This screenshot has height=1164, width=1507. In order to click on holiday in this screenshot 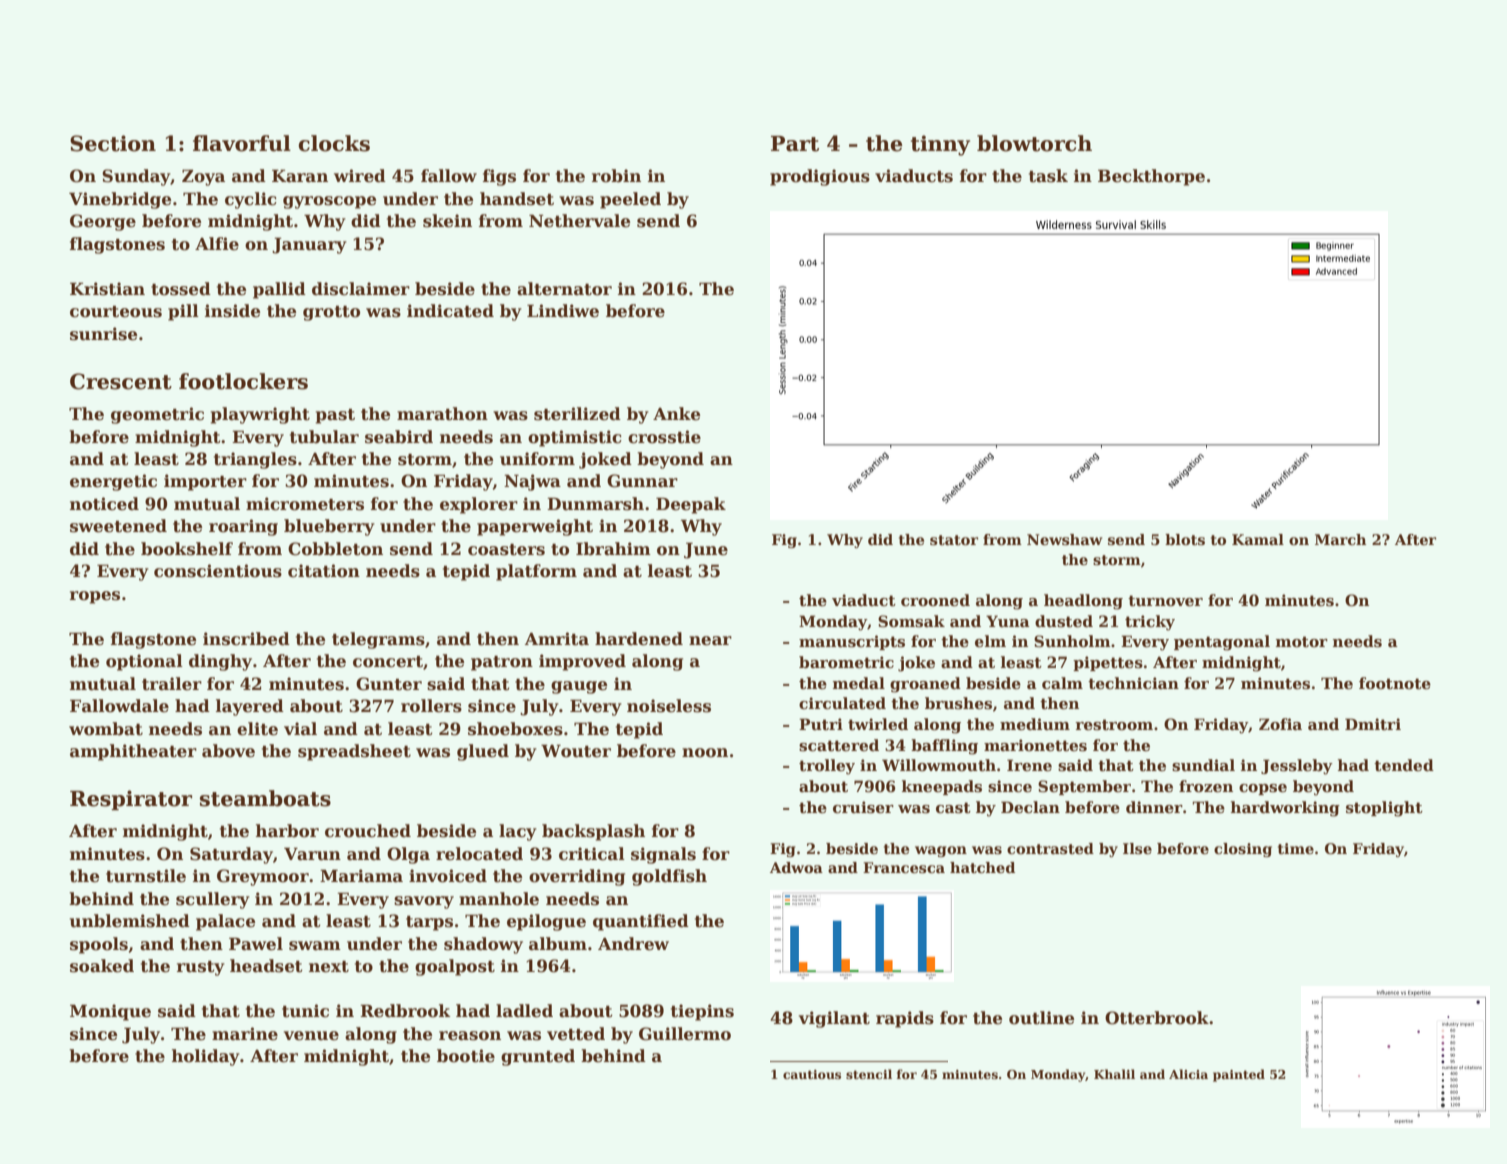, I will do `click(206, 1057)`.
